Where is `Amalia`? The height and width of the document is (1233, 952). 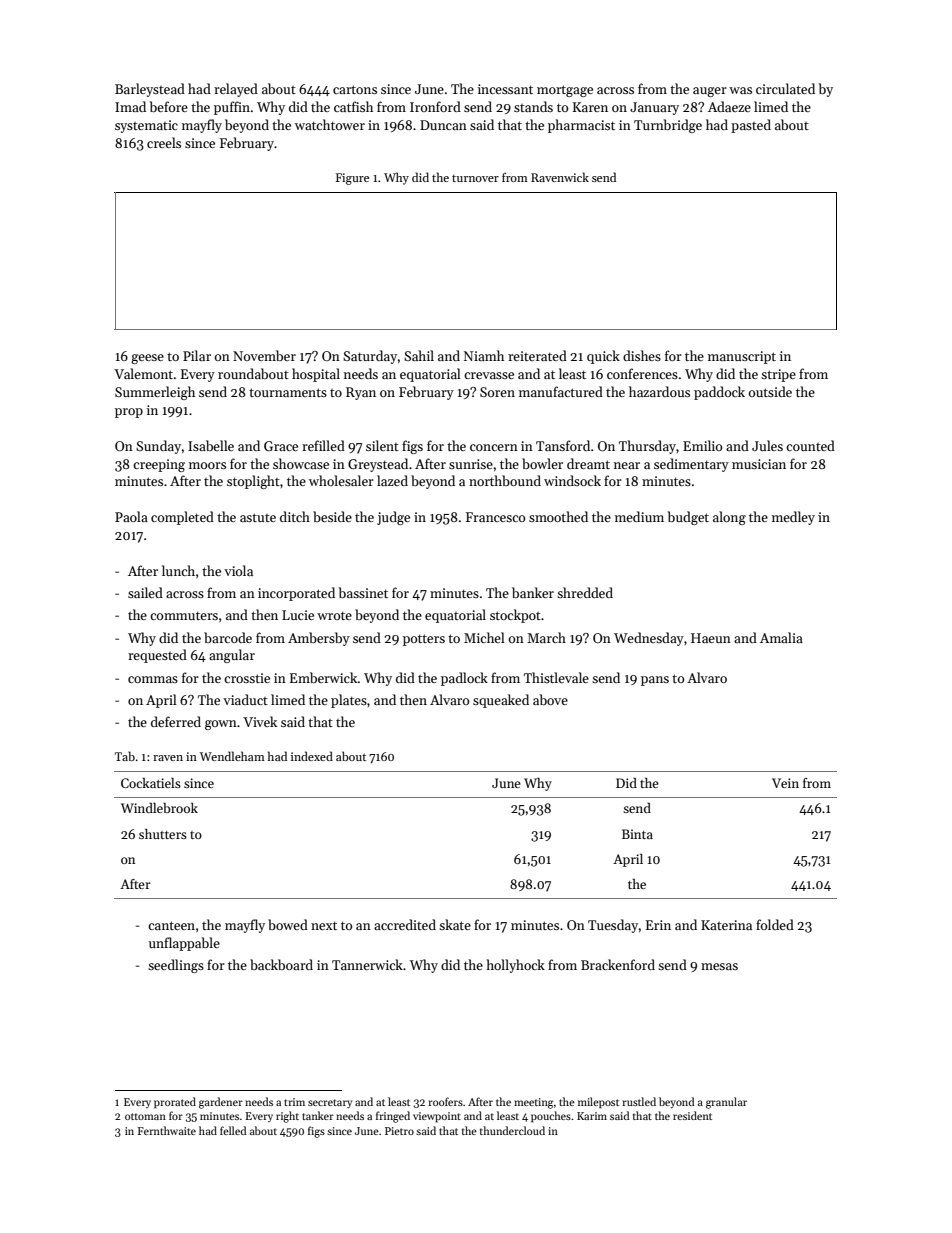
Amalia is located at coordinates (781, 637).
